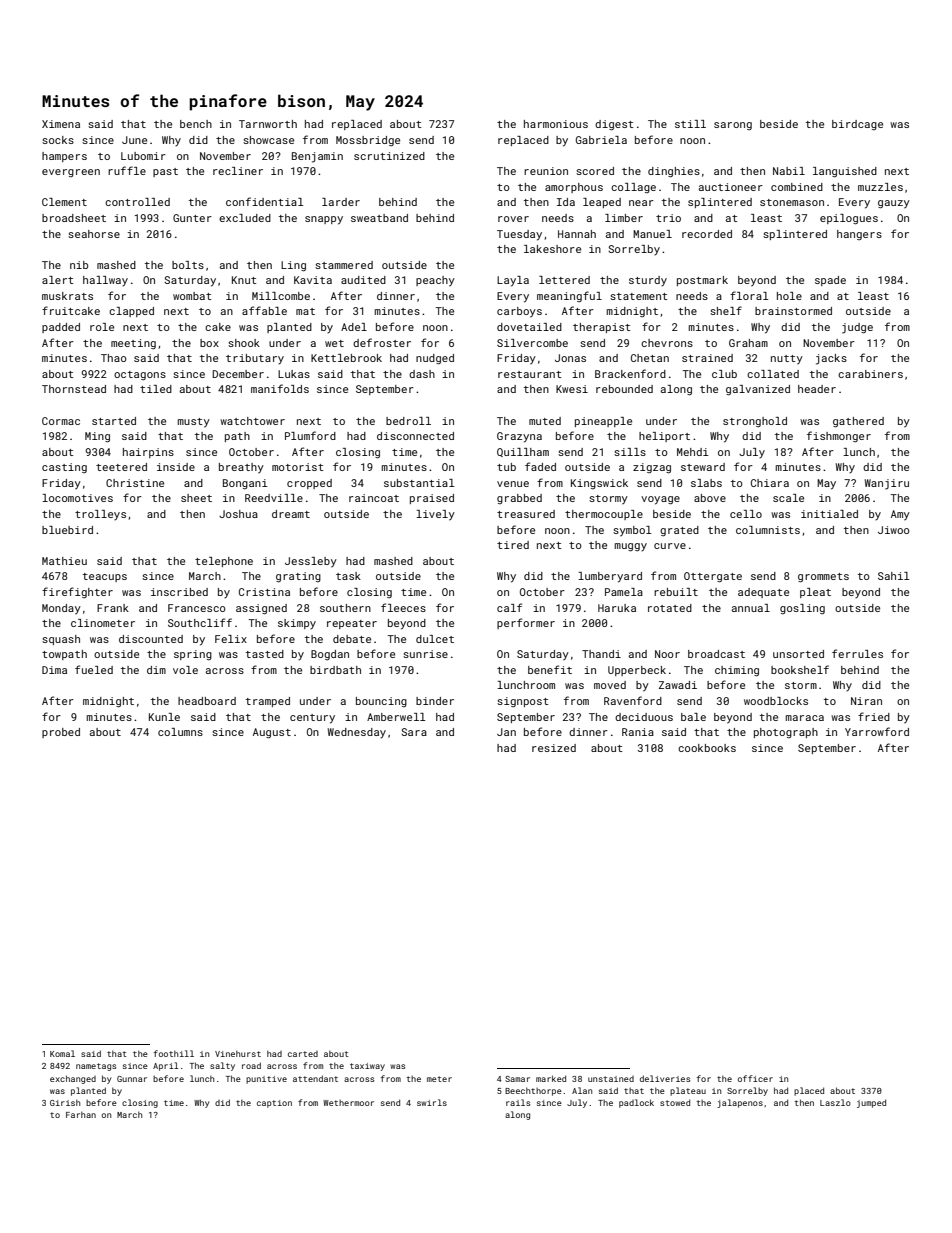 The image size is (952, 1233). Describe the element at coordinates (768, 530) in the screenshot. I see `columnists` at that location.
